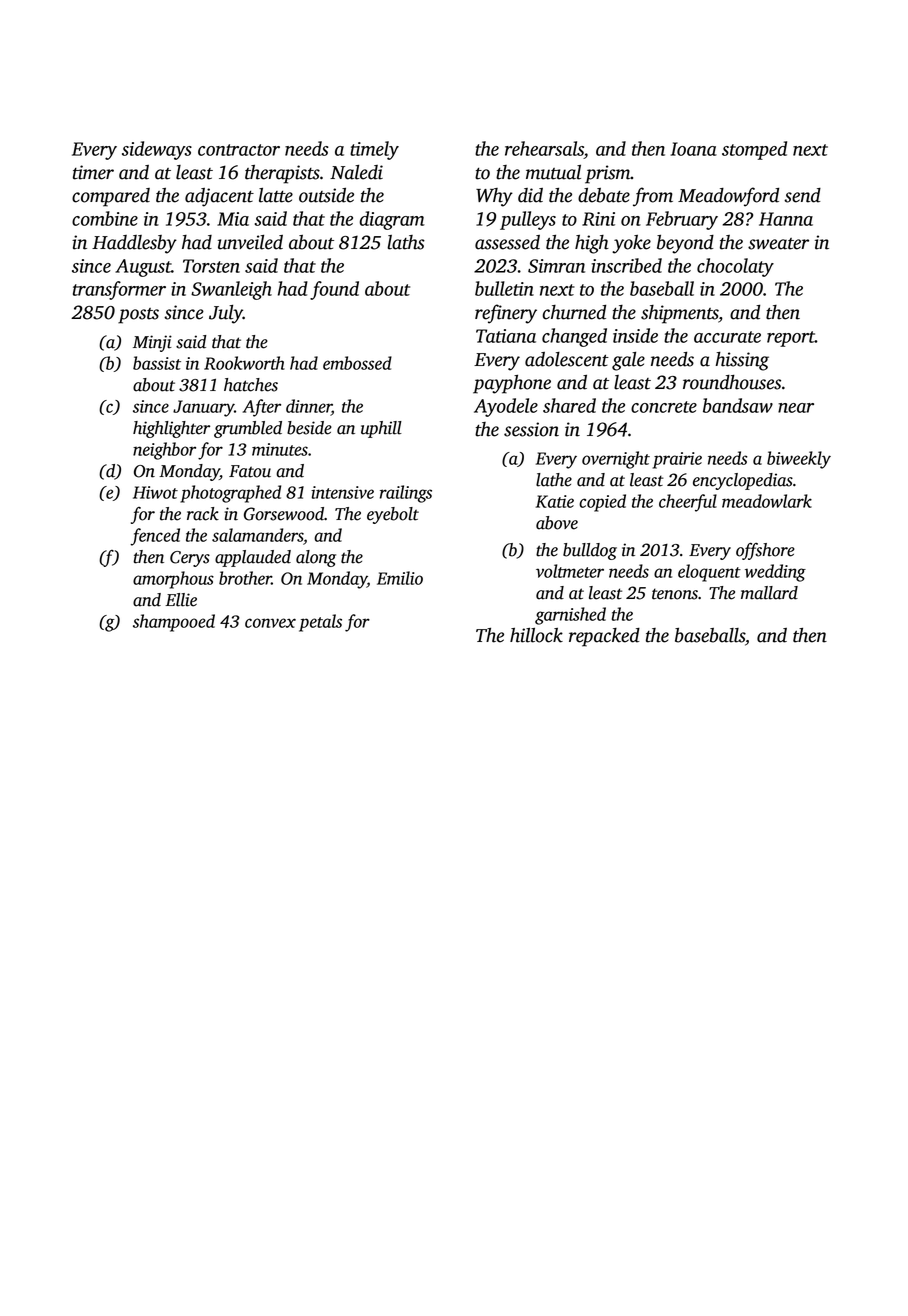 The image size is (908, 1316). Describe the element at coordinates (155, 537) in the image. I see `fenced` at that location.
